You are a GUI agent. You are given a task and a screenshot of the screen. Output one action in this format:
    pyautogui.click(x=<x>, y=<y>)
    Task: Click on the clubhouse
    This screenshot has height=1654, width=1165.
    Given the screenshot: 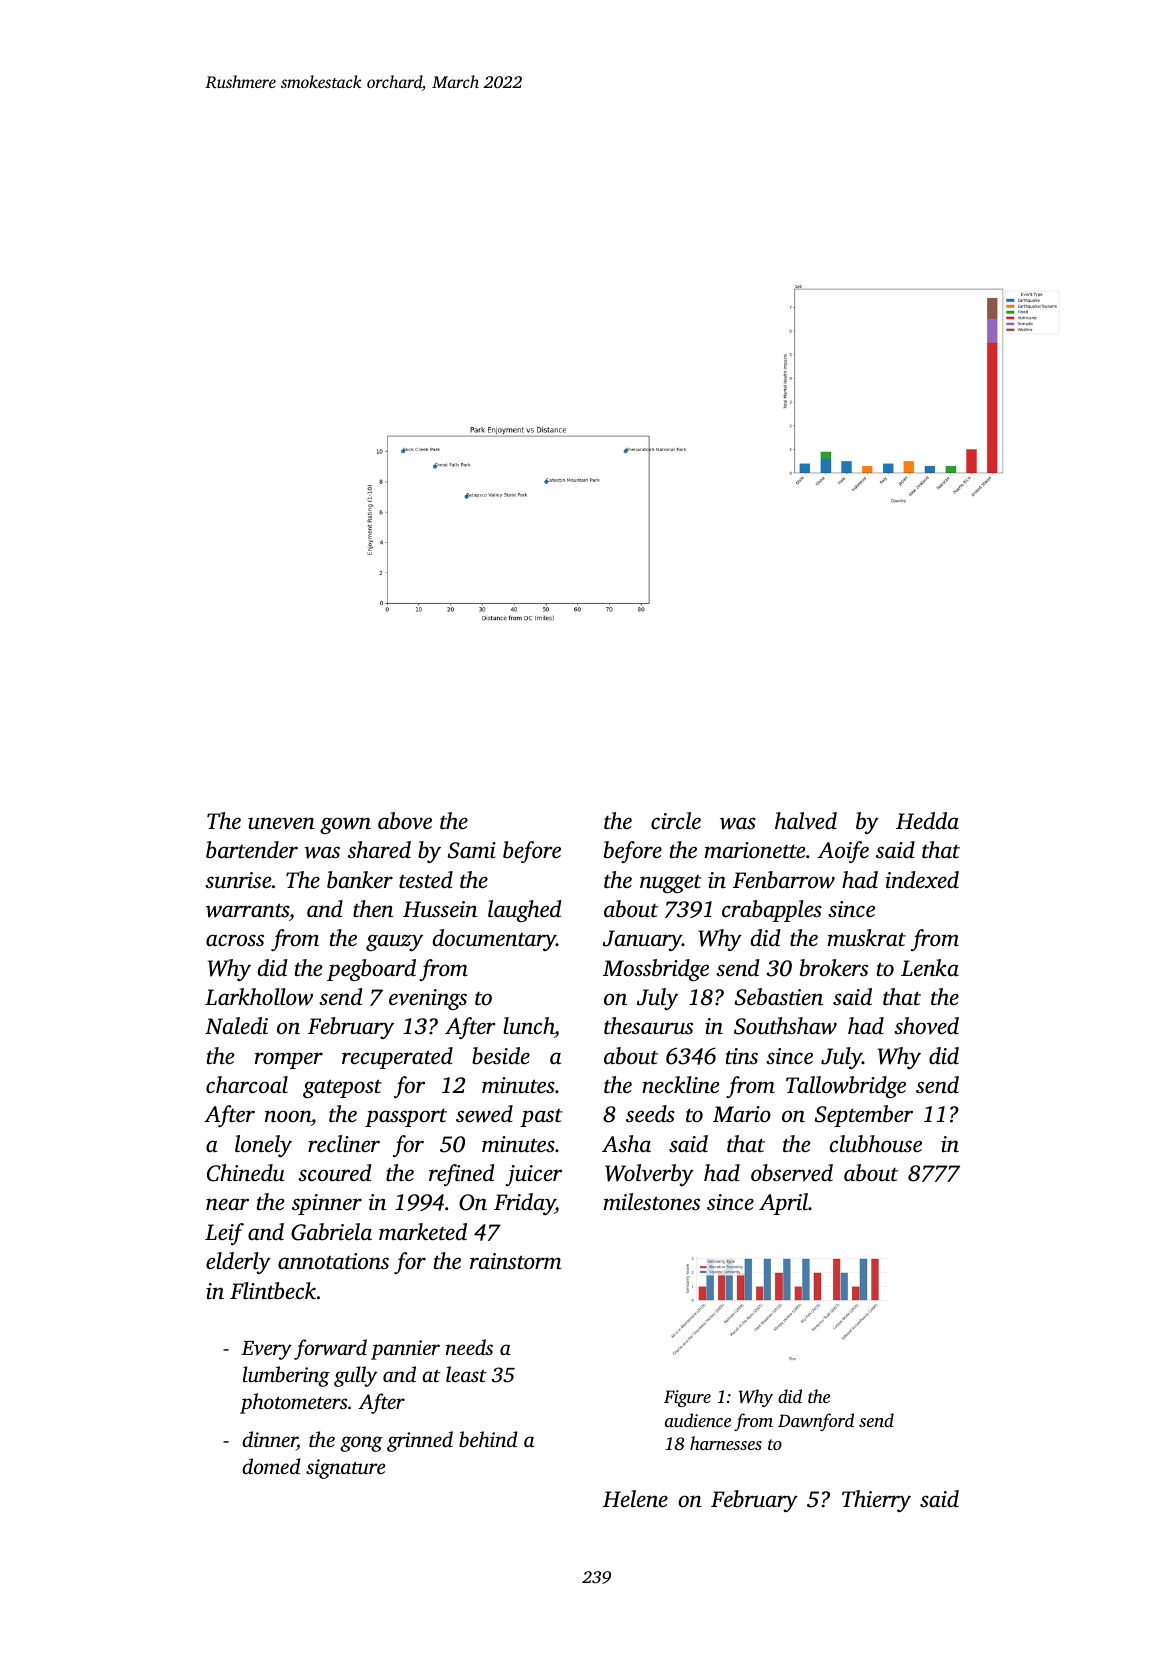 What is the action you would take?
    pyautogui.click(x=876, y=1144)
